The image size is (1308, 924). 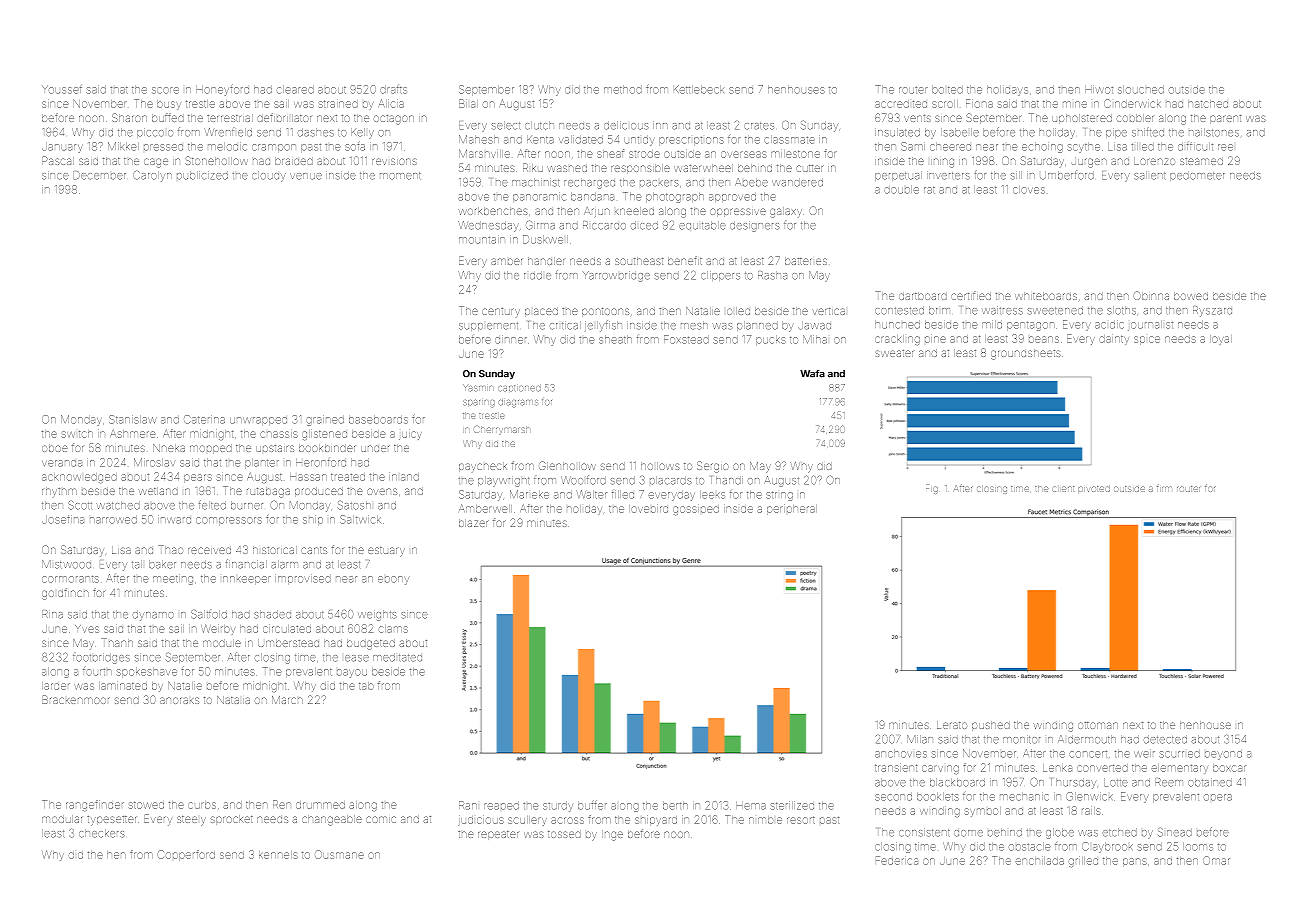 I want to click on mechanic, so click(x=1024, y=797).
